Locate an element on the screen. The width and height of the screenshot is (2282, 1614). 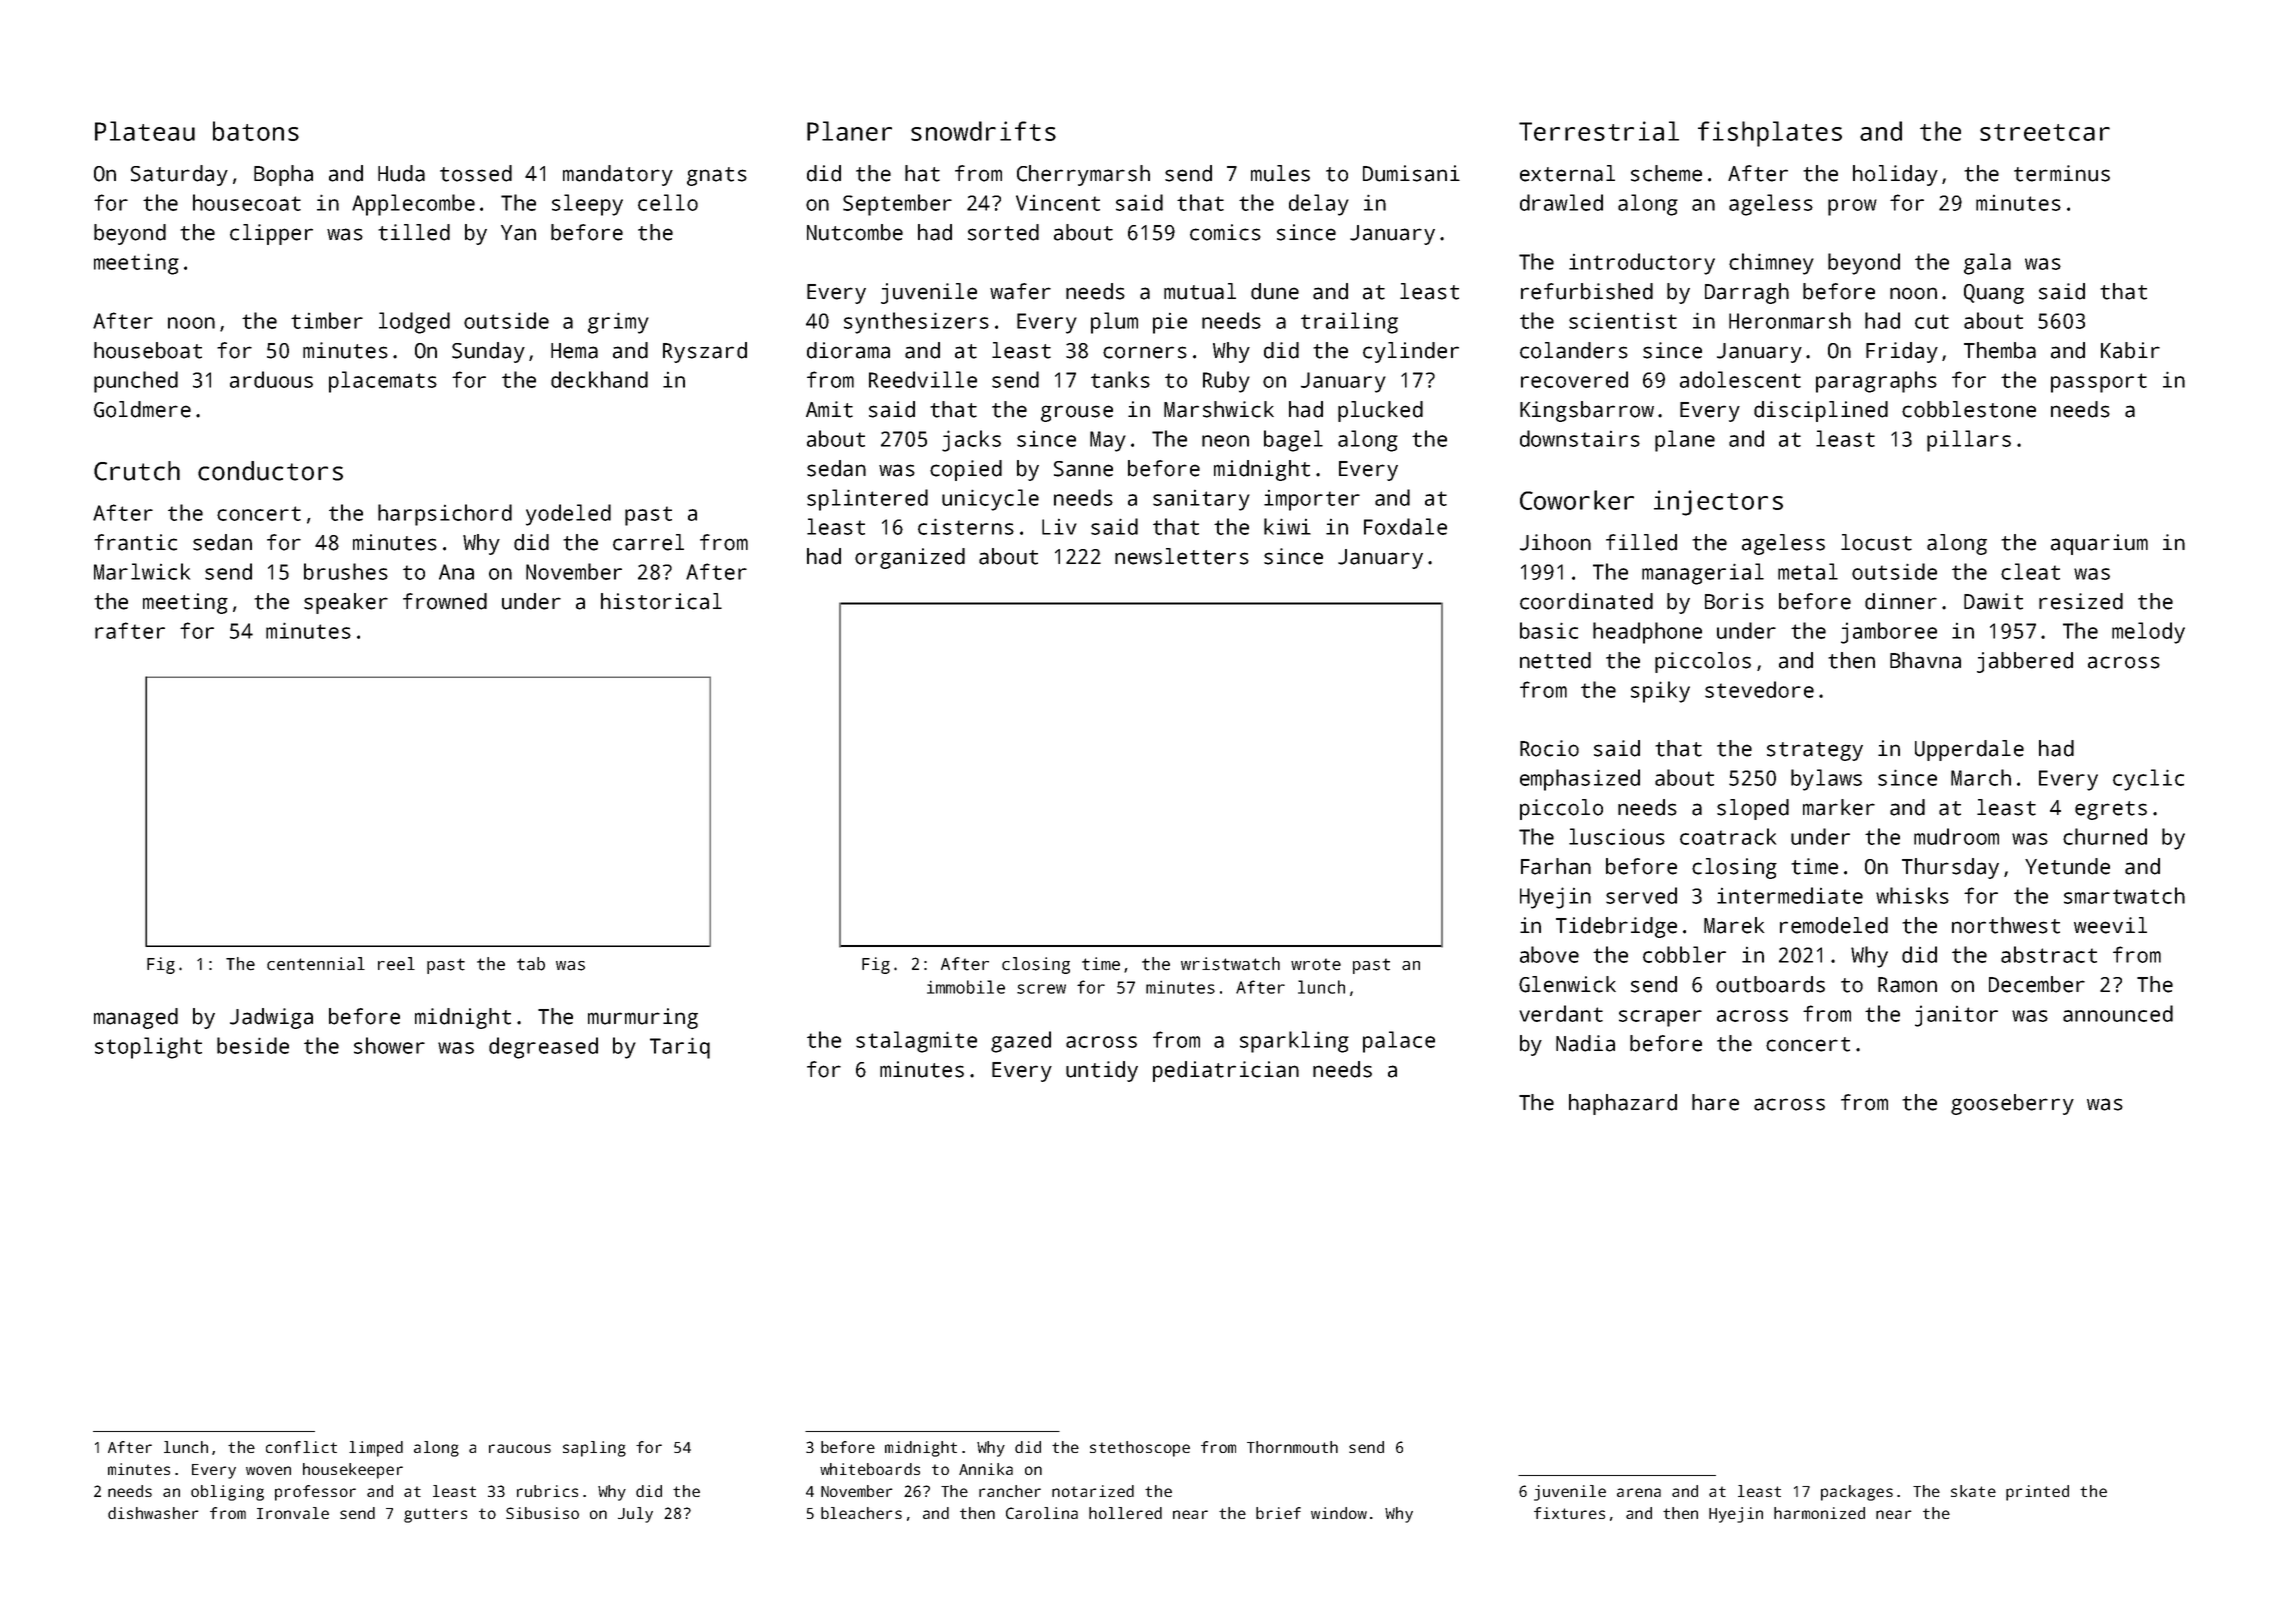
dishwasher is located at coordinates (153, 1513).
